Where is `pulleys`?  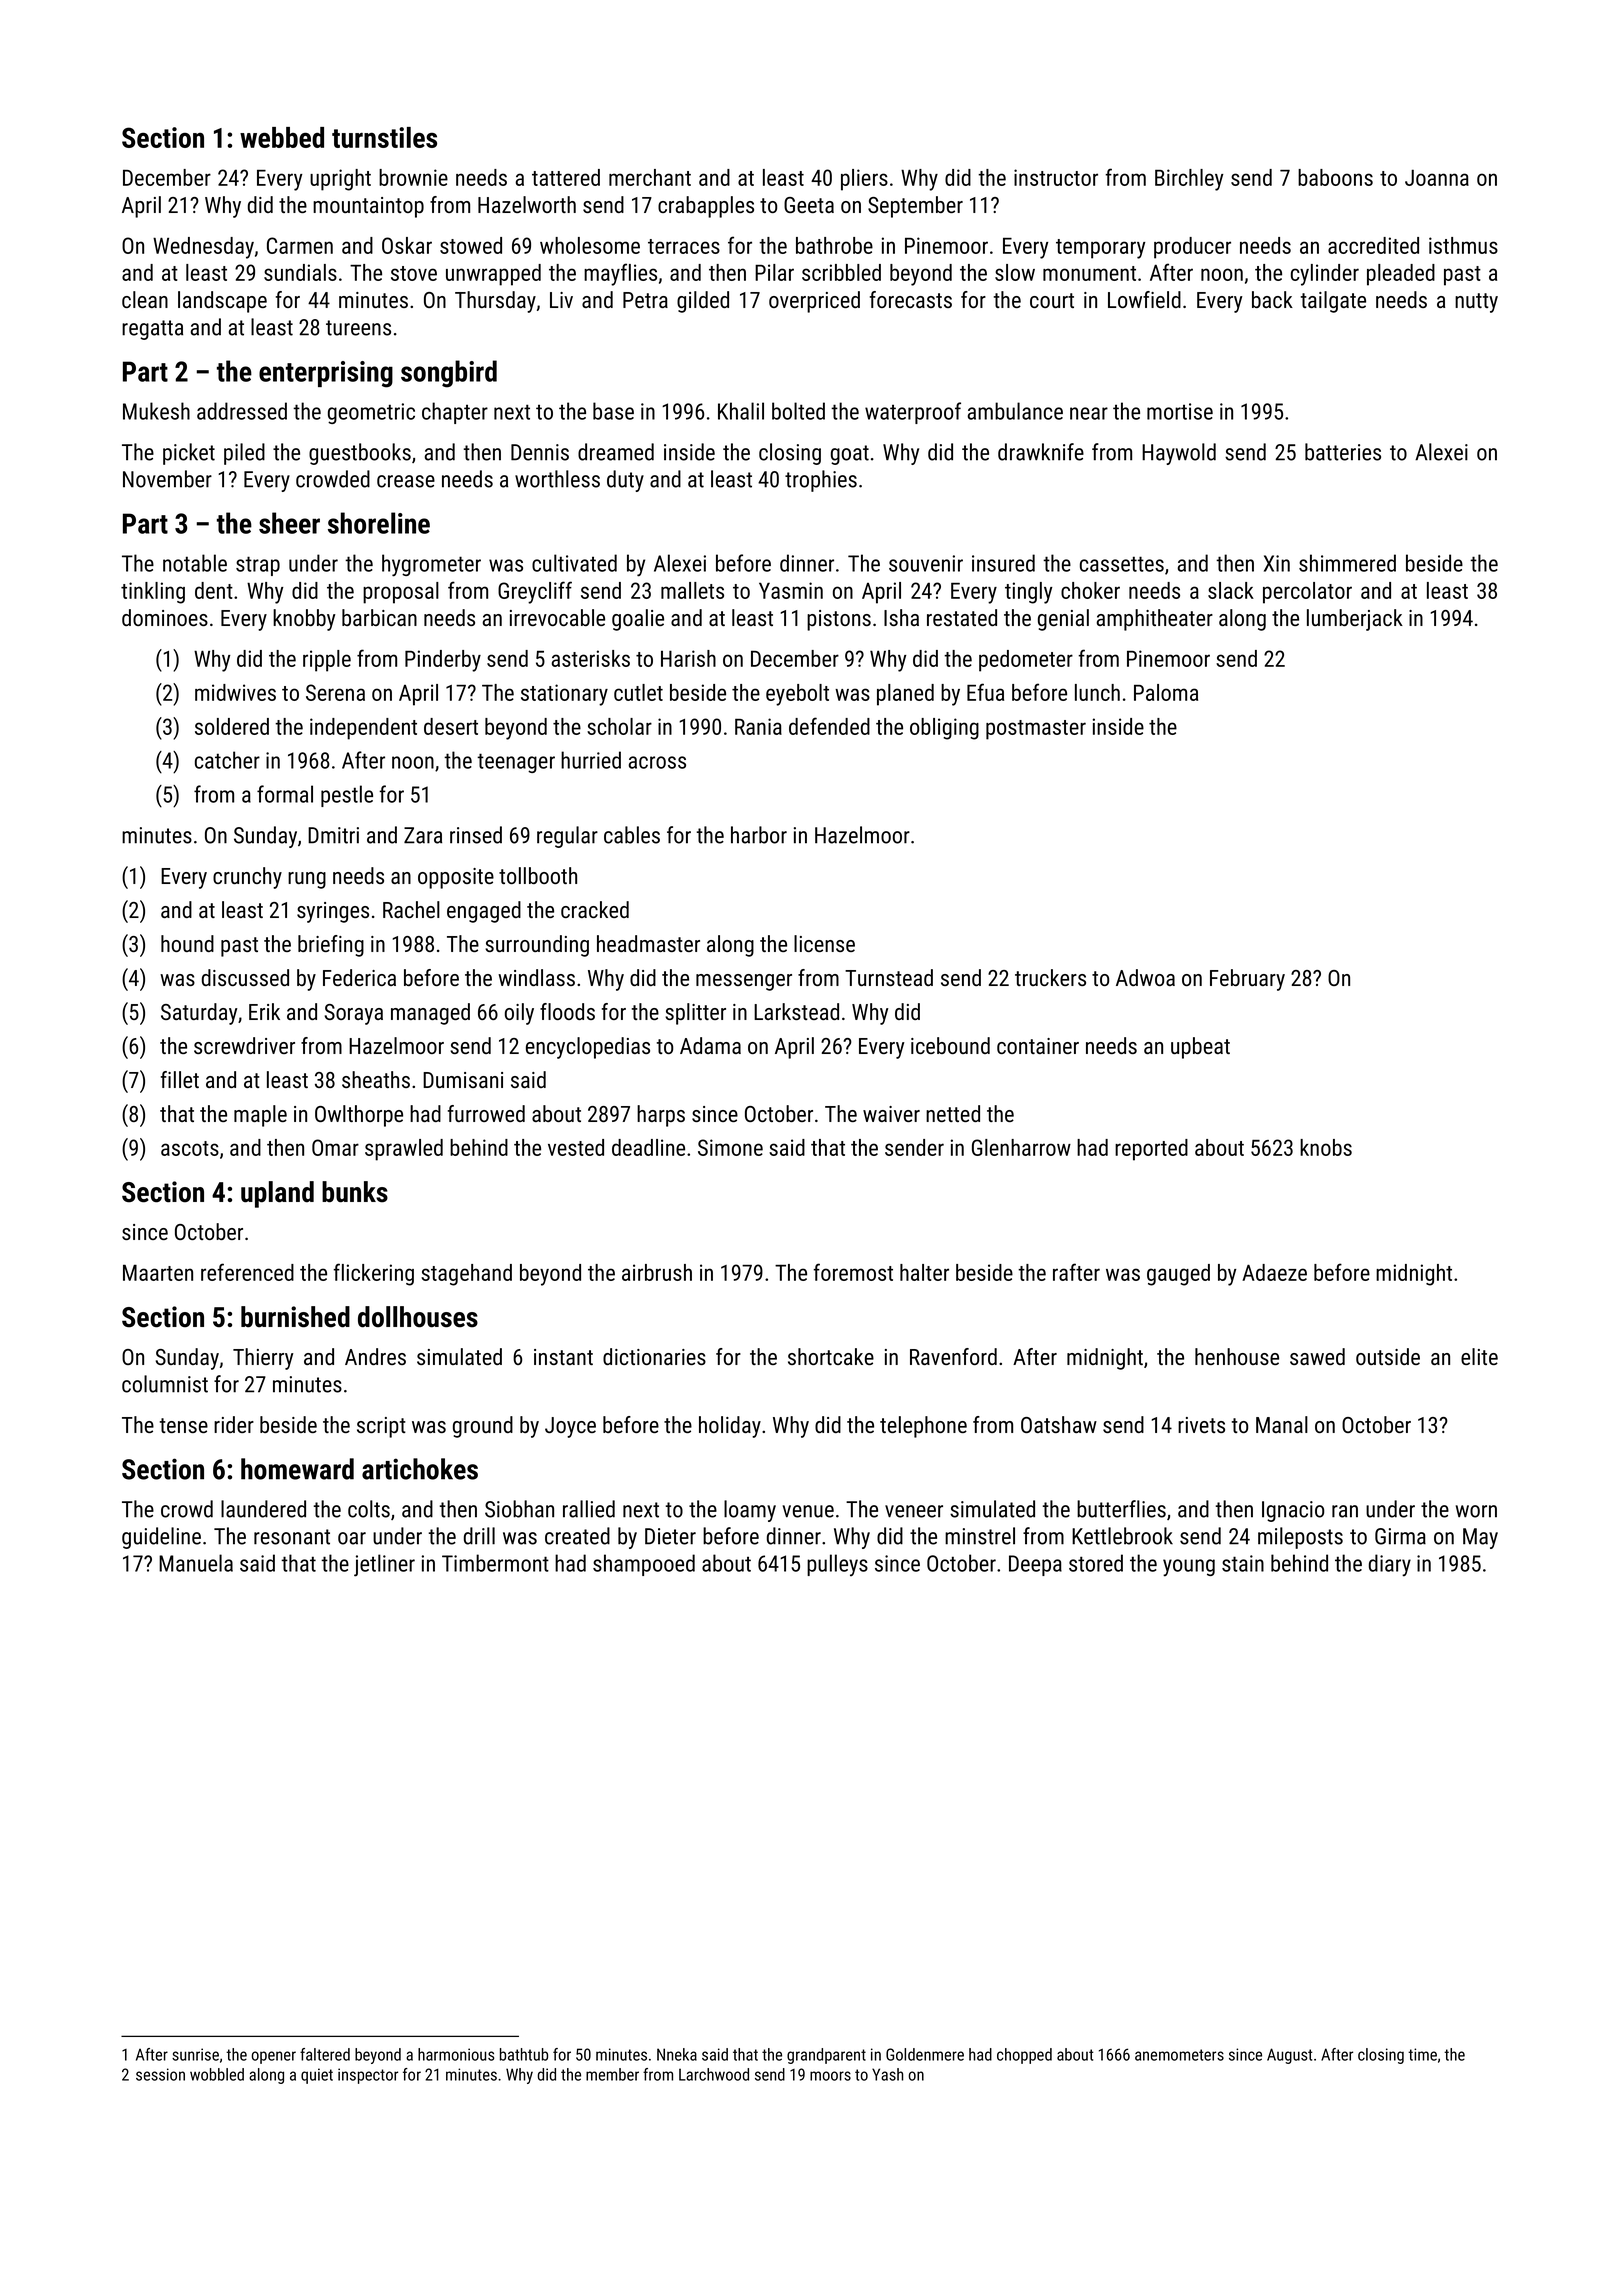 pulleys is located at coordinates (837, 1565).
